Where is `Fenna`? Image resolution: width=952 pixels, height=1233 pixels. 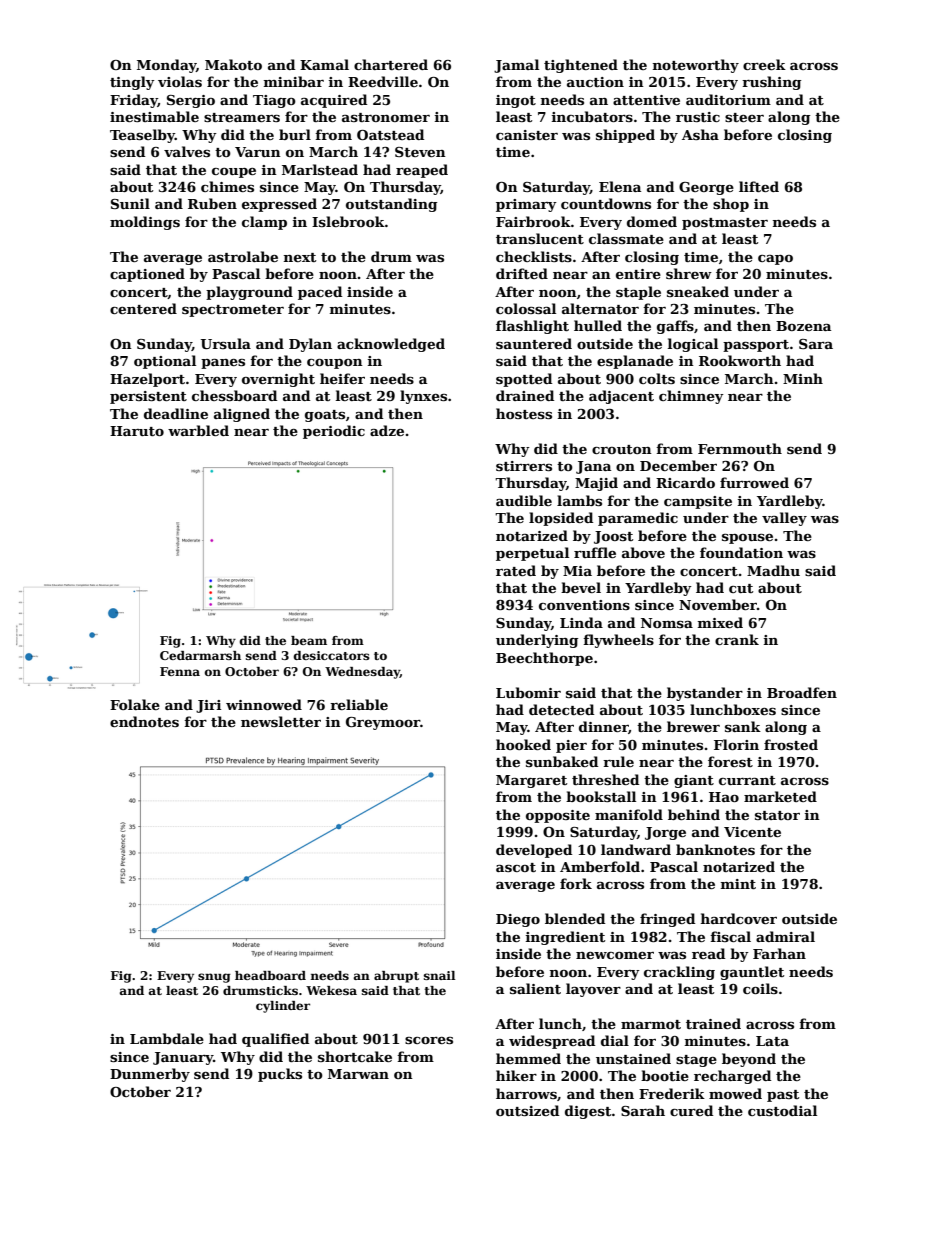
Fenna is located at coordinates (180, 671).
